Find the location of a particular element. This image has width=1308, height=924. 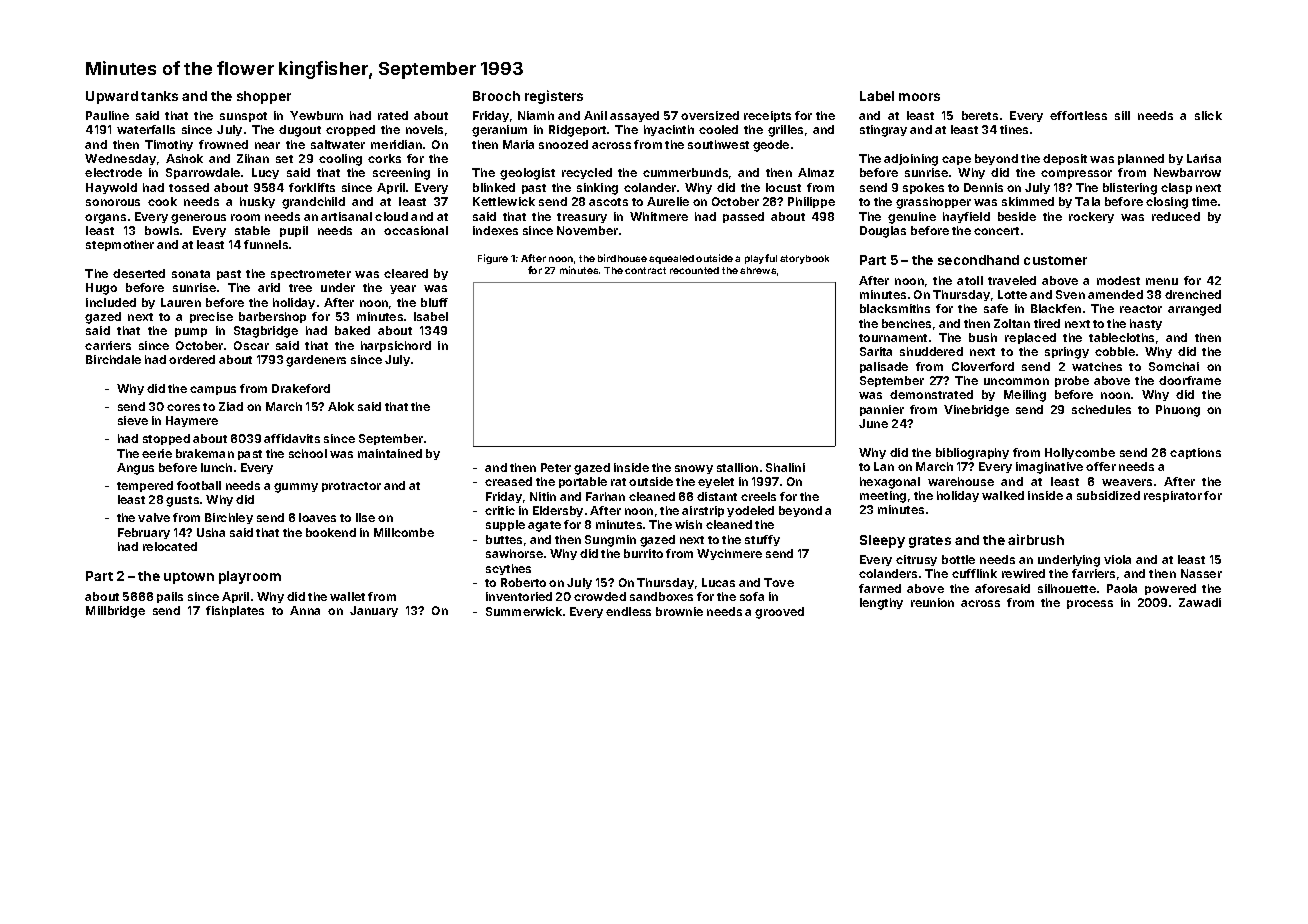

organs is located at coordinates (105, 219).
